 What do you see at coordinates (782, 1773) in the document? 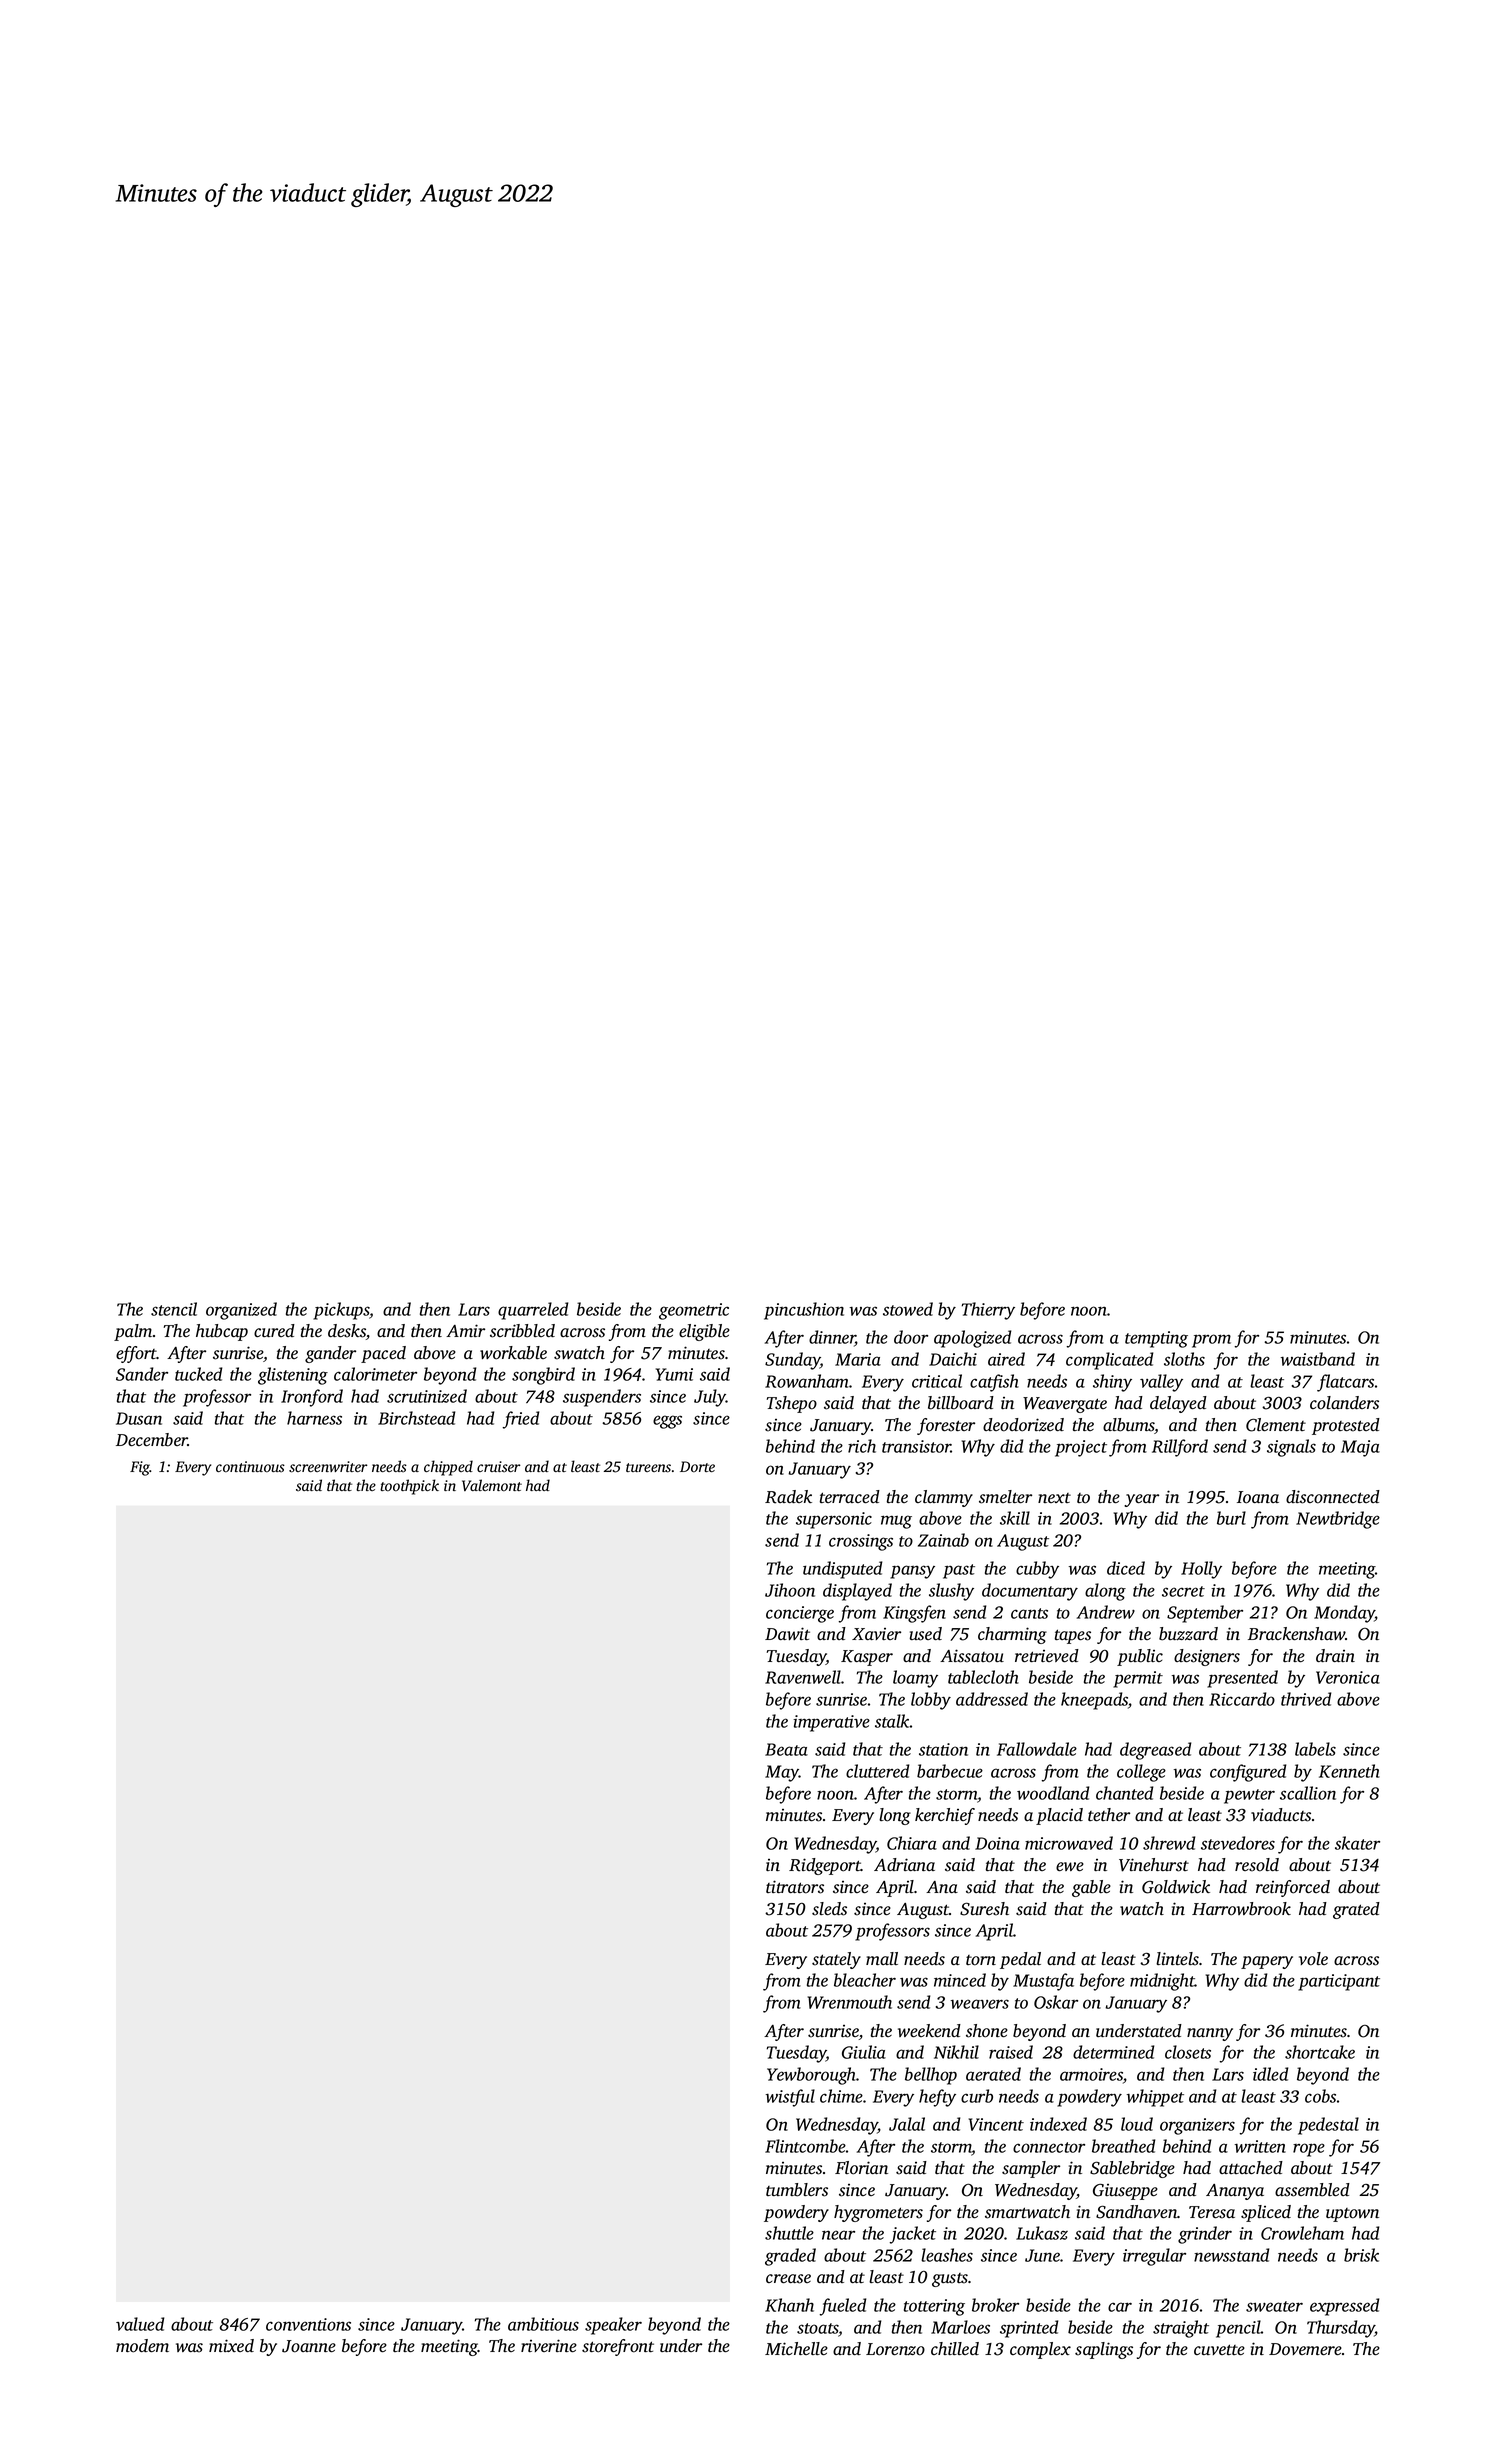
I see `May` at bounding box center [782, 1773].
